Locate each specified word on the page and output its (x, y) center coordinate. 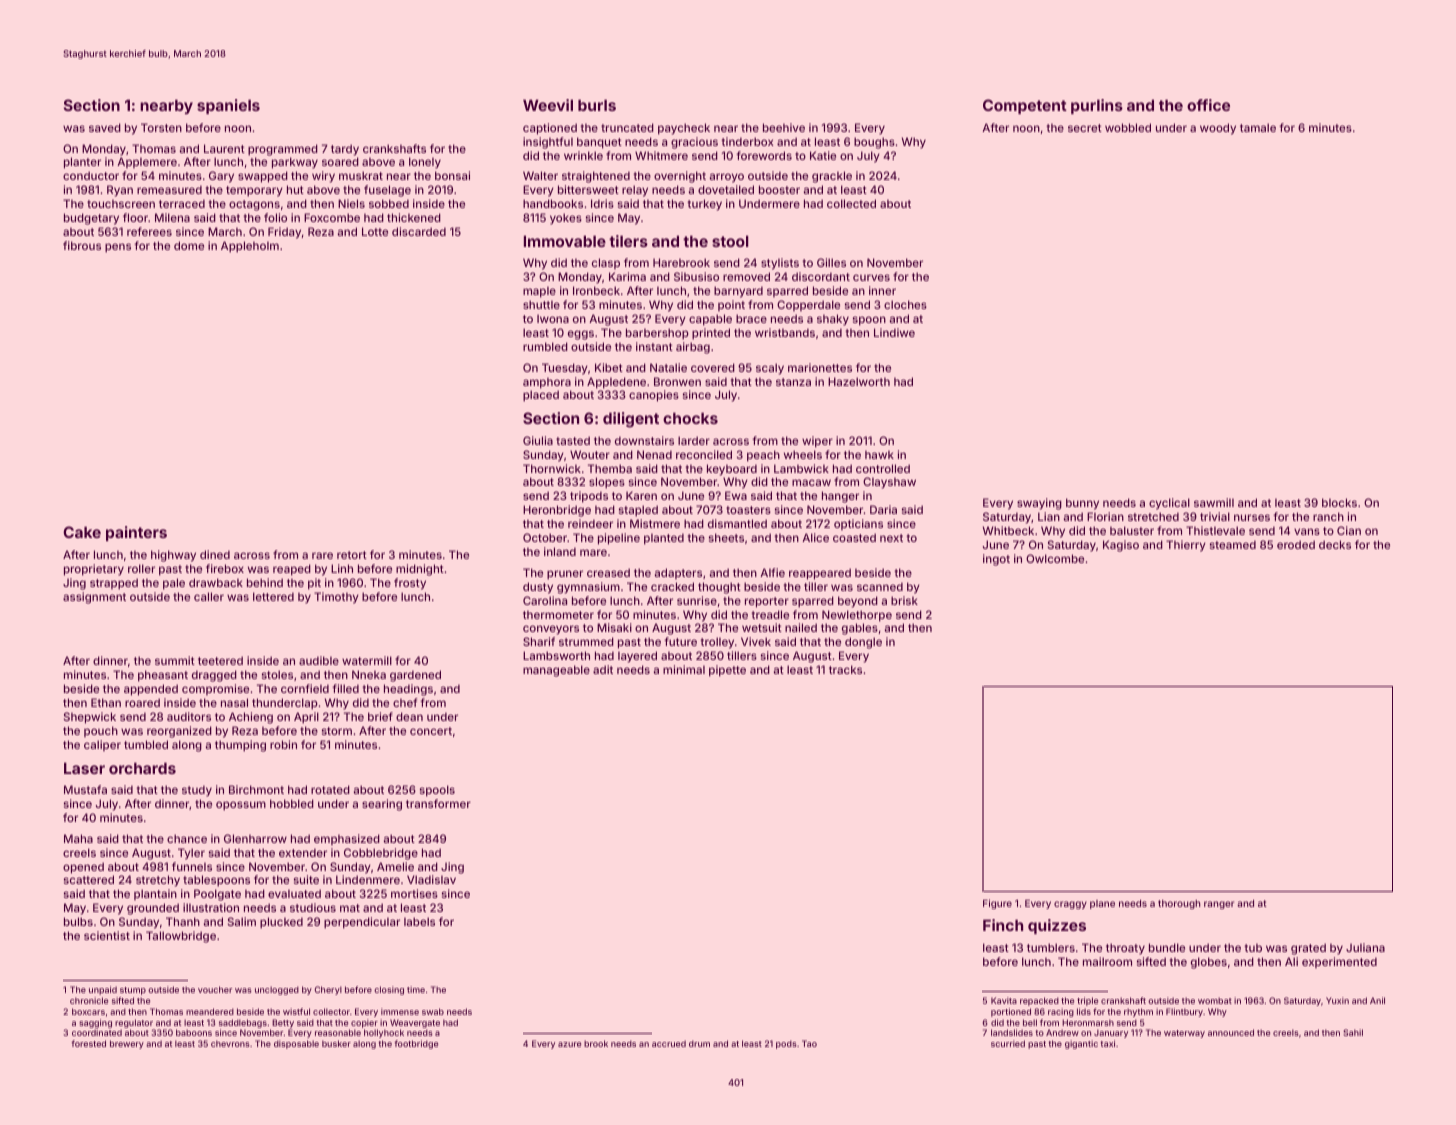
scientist (107, 935)
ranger (1219, 905)
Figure (997, 904)
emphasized (347, 839)
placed (541, 396)
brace (751, 318)
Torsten (161, 127)
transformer (438, 803)
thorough (1179, 904)
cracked (672, 586)
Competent (1025, 106)
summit (175, 660)
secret (1085, 128)
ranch (1328, 516)
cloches (905, 304)
